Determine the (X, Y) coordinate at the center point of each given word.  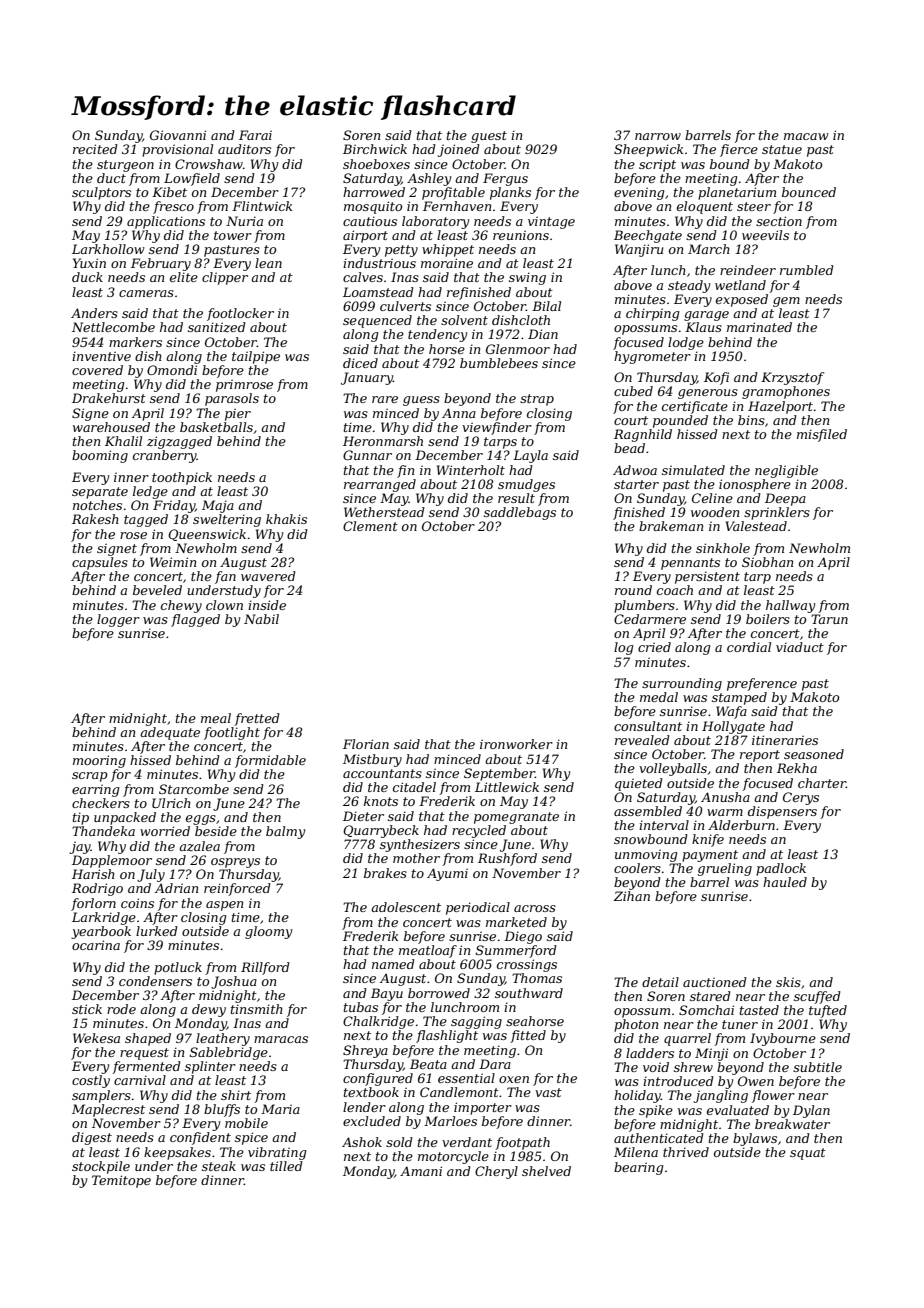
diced (360, 363)
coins (137, 903)
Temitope (121, 1181)
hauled (785, 882)
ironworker (516, 744)
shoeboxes (376, 164)
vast (548, 1092)
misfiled (822, 435)
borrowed (439, 993)
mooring (99, 761)
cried (654, 647)
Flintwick (262, 206)
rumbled (807, 270)
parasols (232, 399)
